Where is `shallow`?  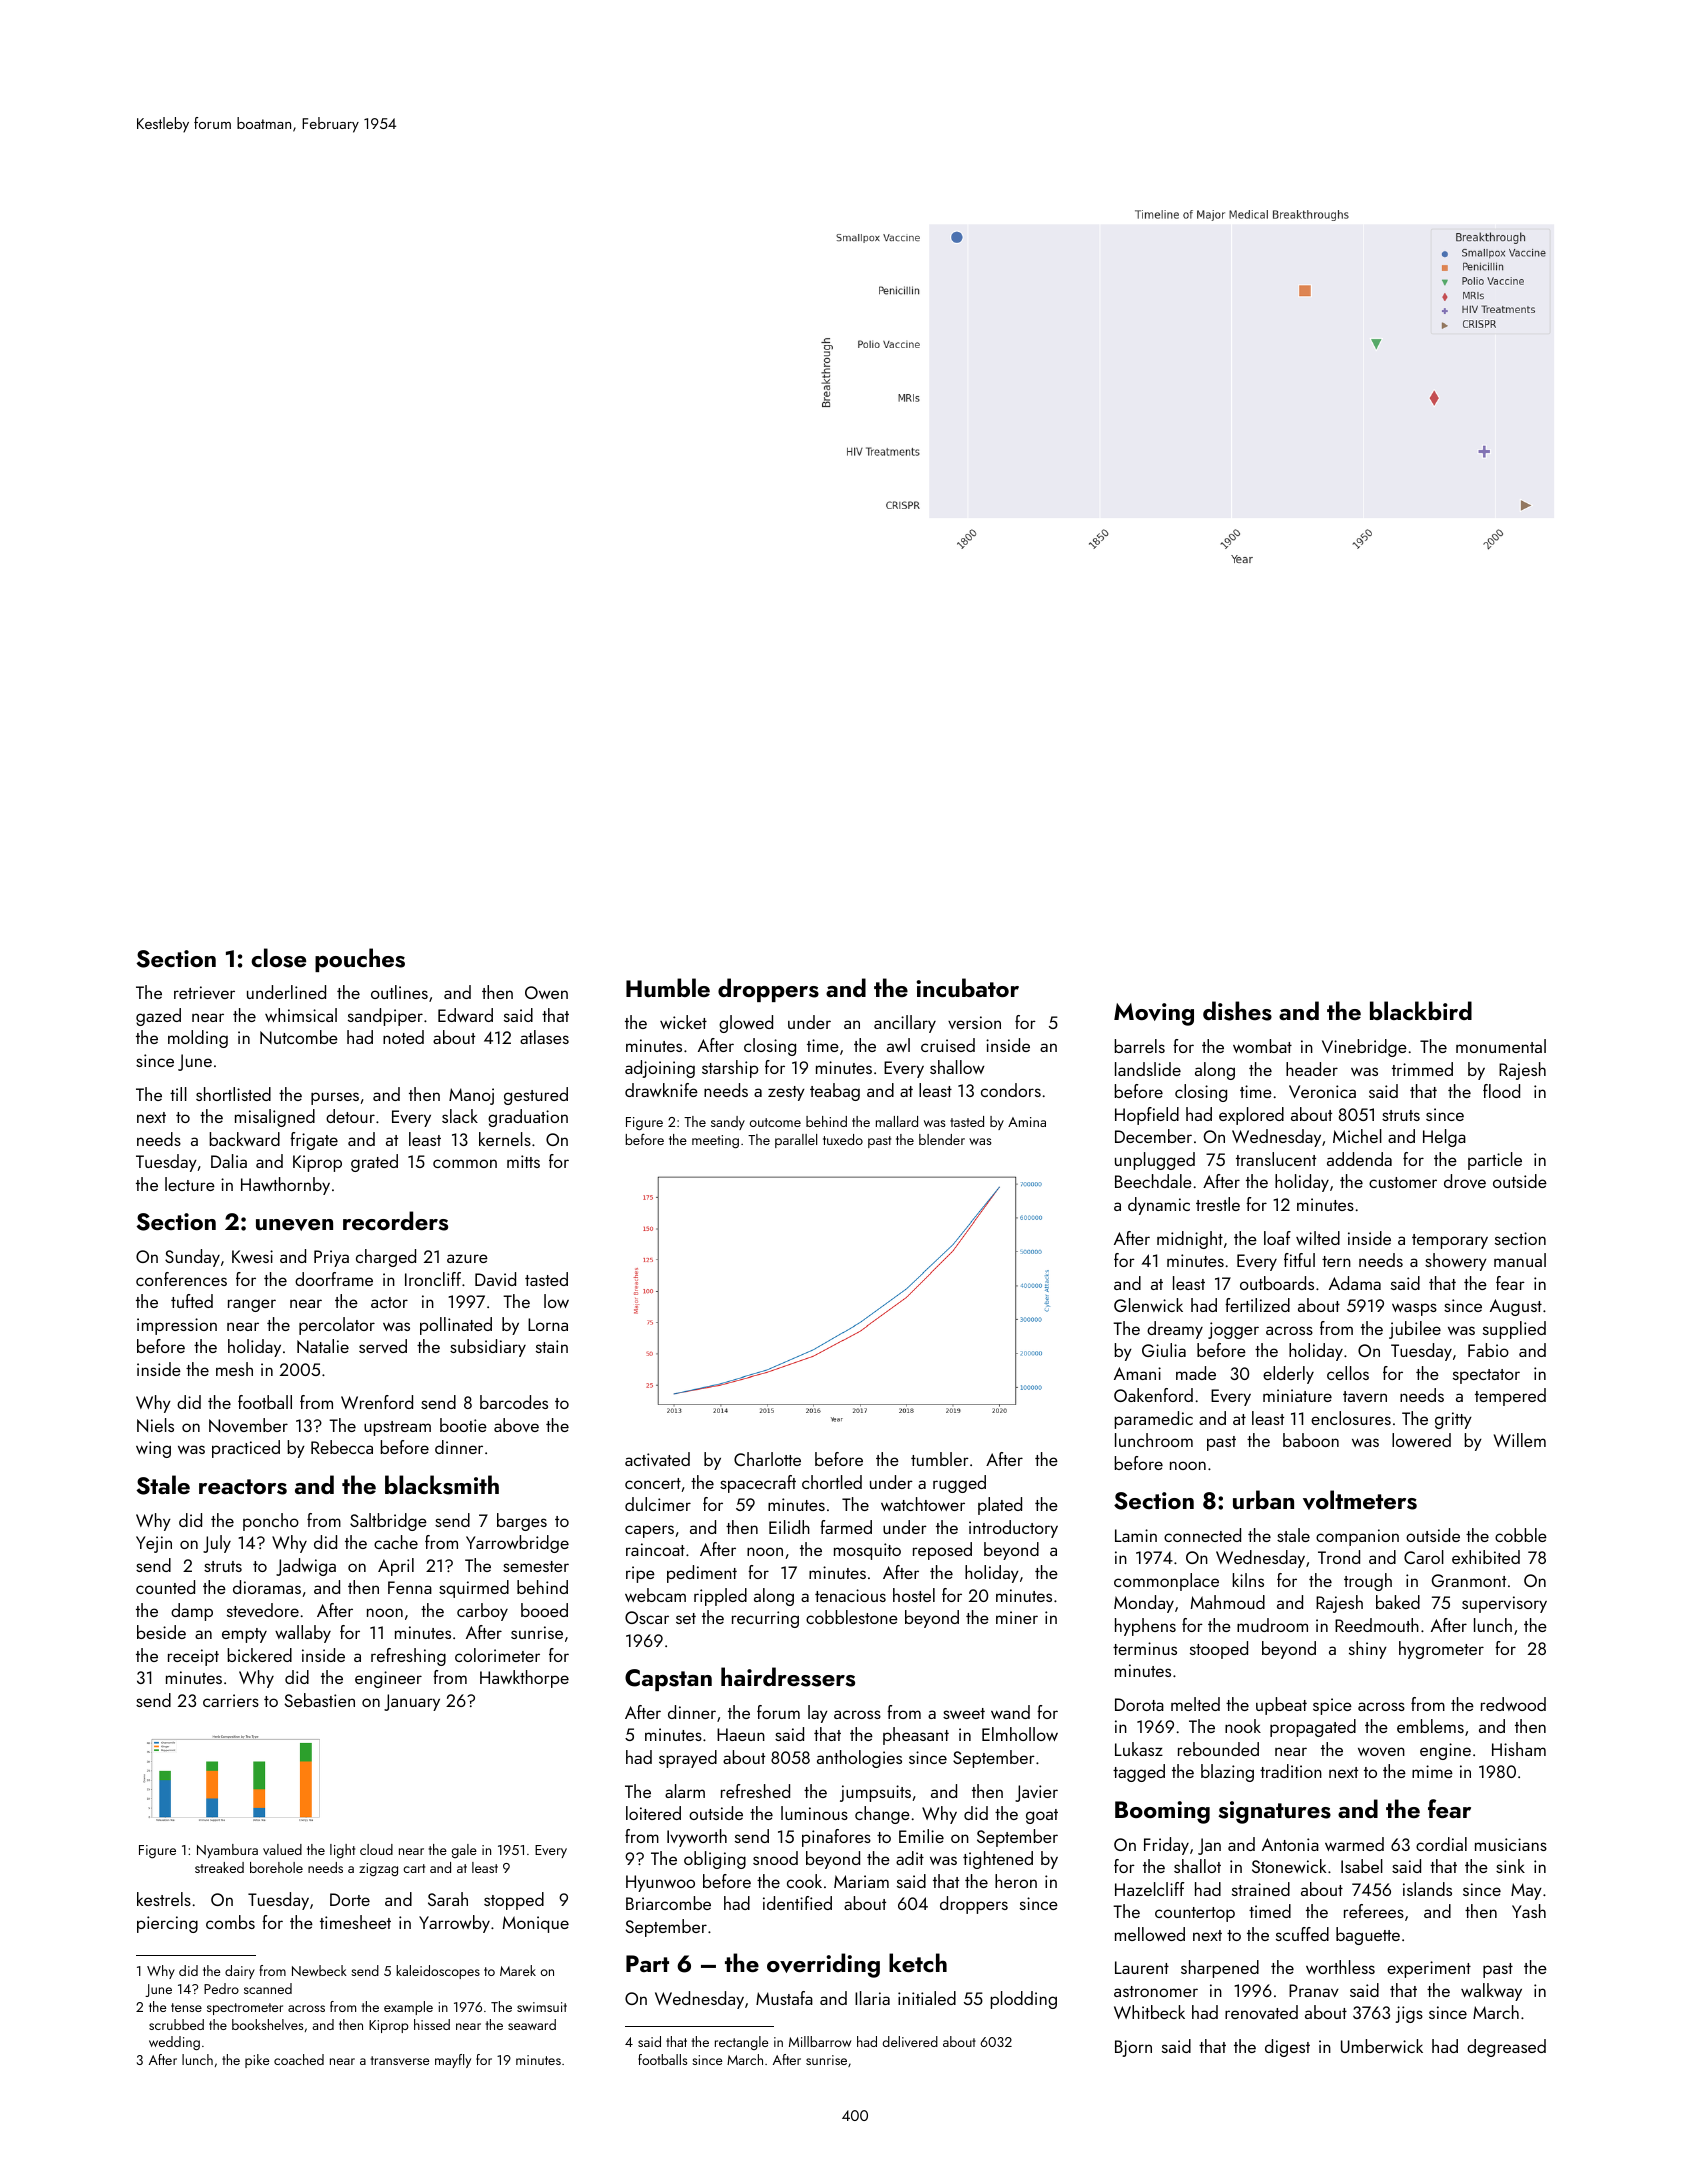 shallow is located at coordinates (957, 1067).
